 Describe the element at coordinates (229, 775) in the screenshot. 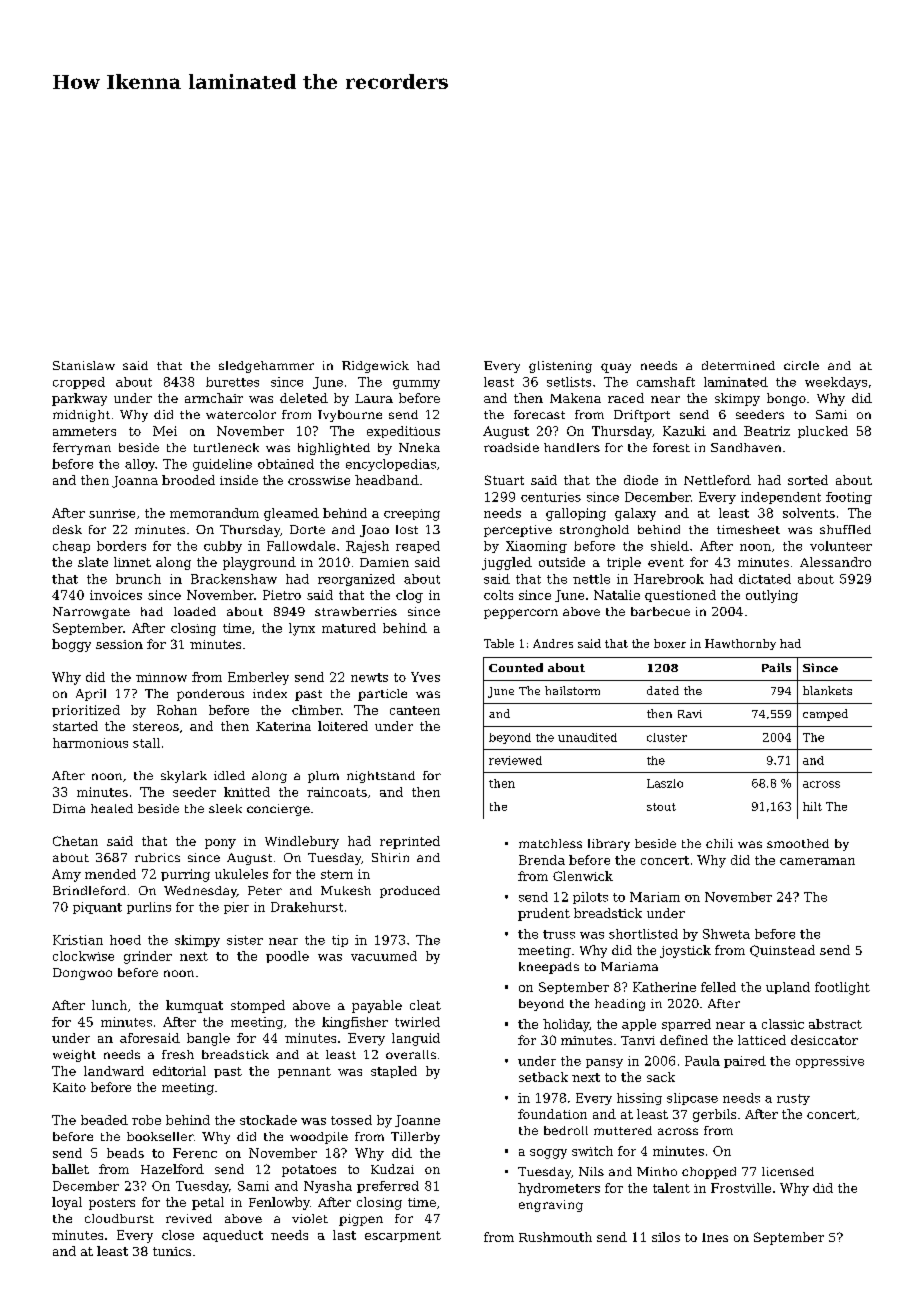

I see `idled` at that location.
